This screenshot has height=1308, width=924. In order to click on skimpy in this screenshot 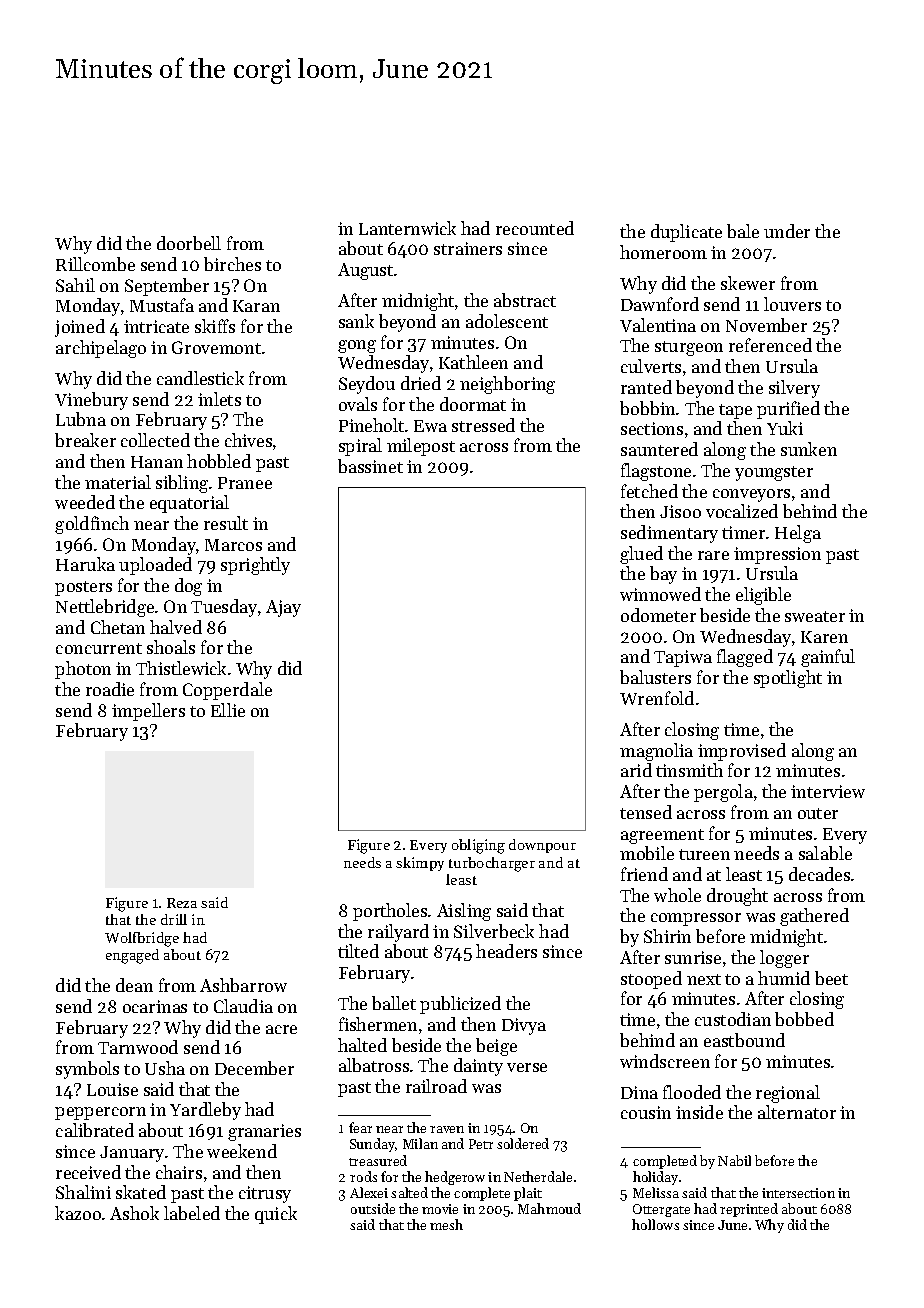, I will do `click(420, 864)`.
